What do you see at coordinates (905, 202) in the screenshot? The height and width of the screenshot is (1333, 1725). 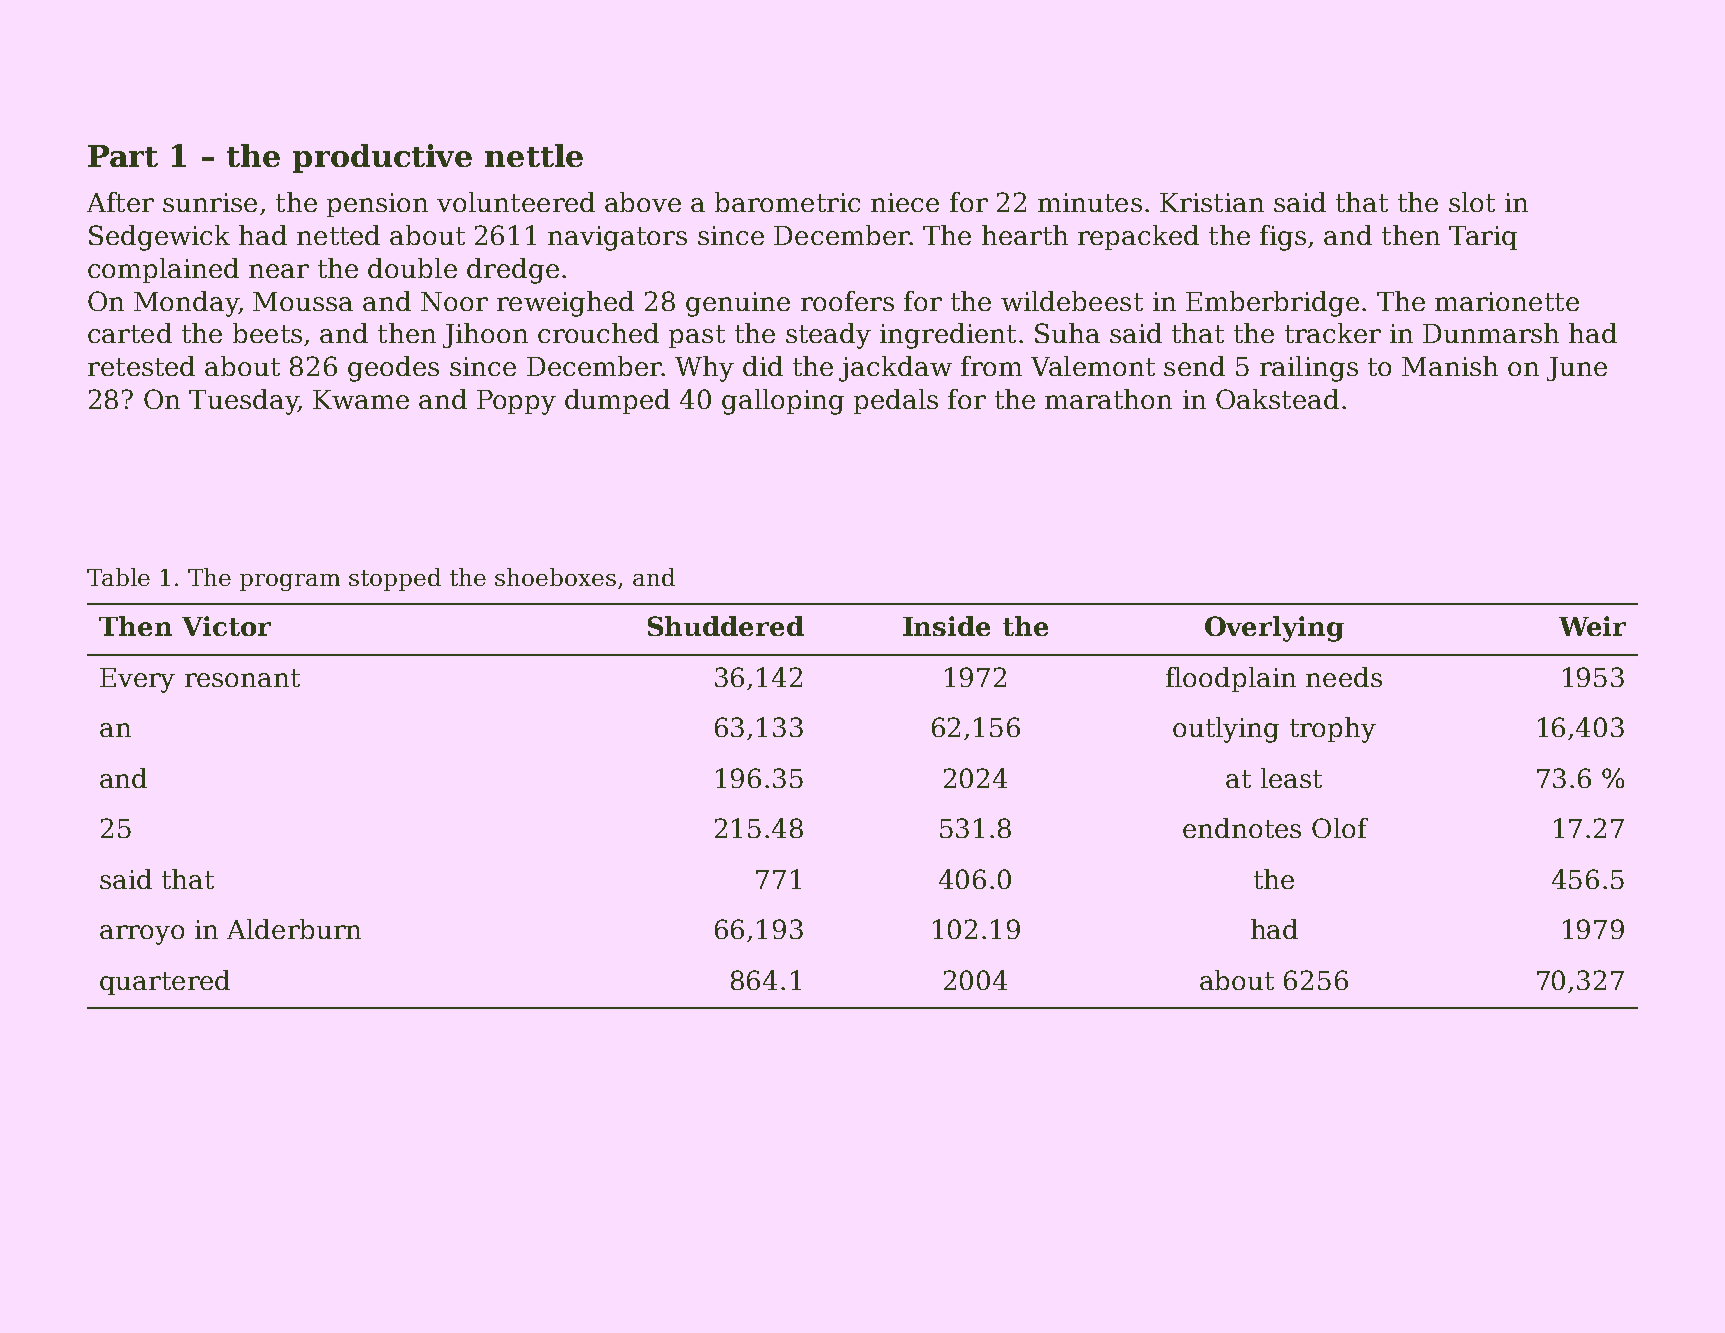 I see `niece` at bounding box center [905, 202].
